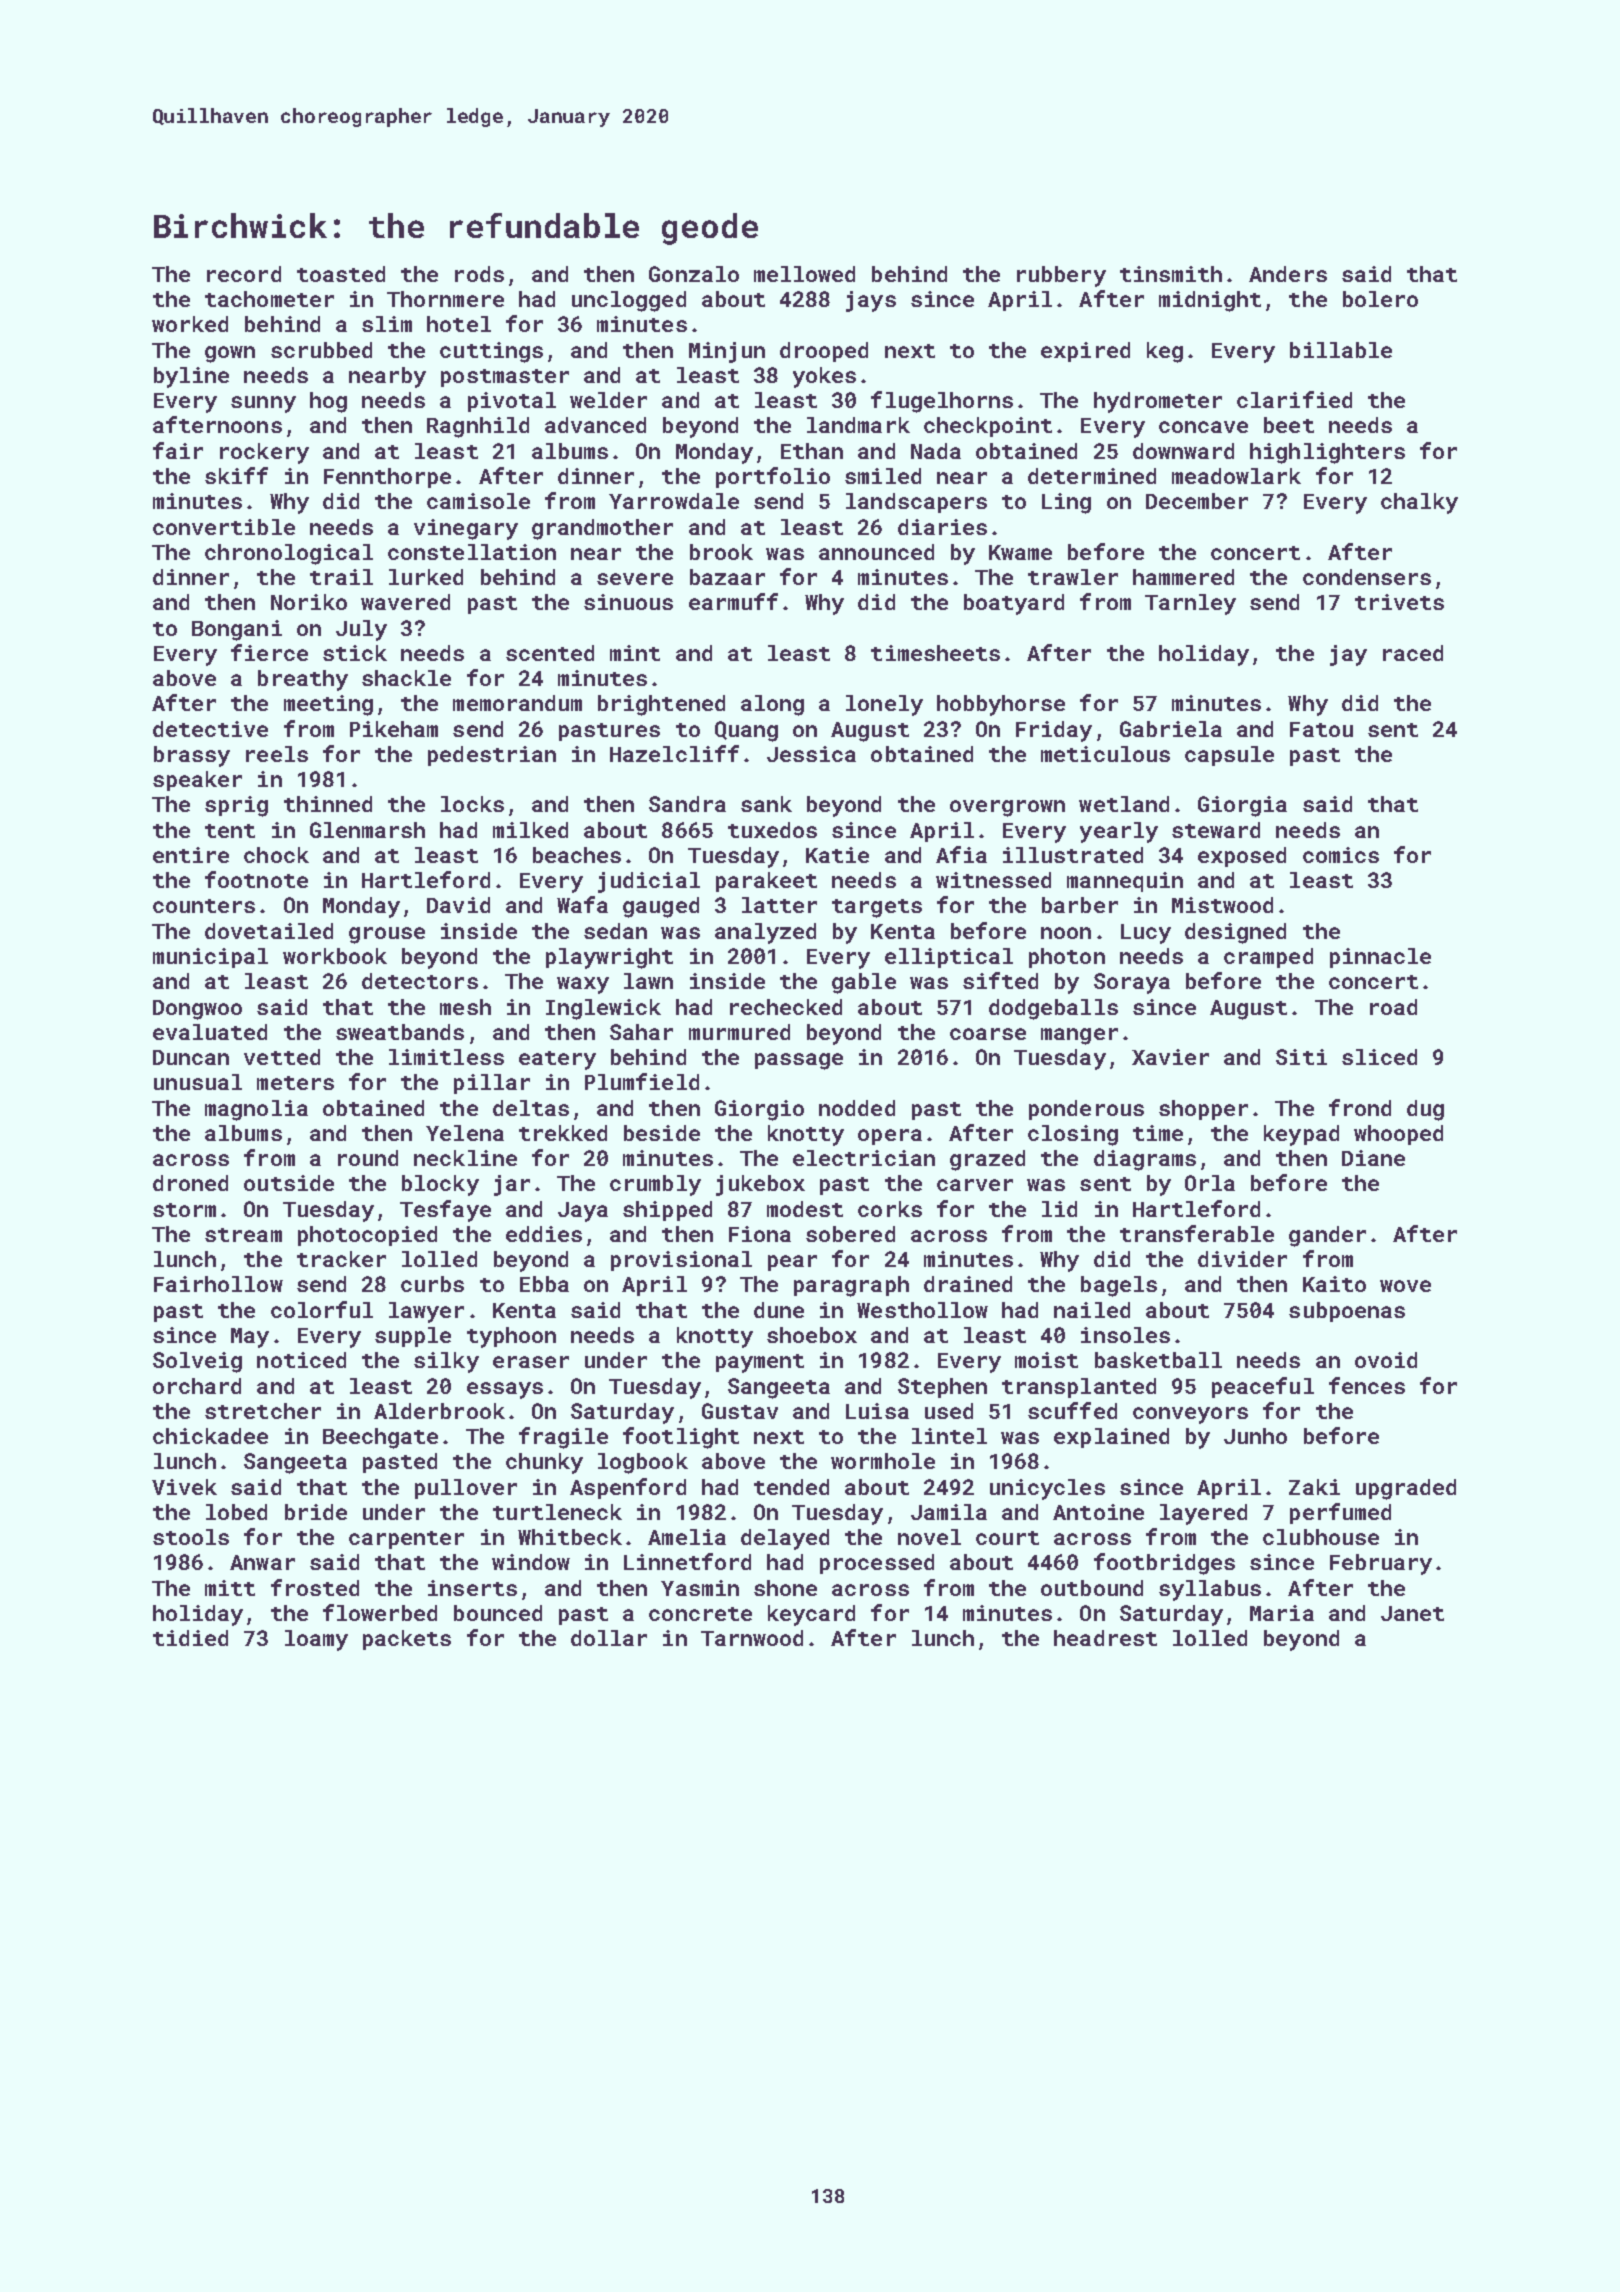  Describe the element at coordinates (1294, 399) in the document. I see `clarified` at that location.
